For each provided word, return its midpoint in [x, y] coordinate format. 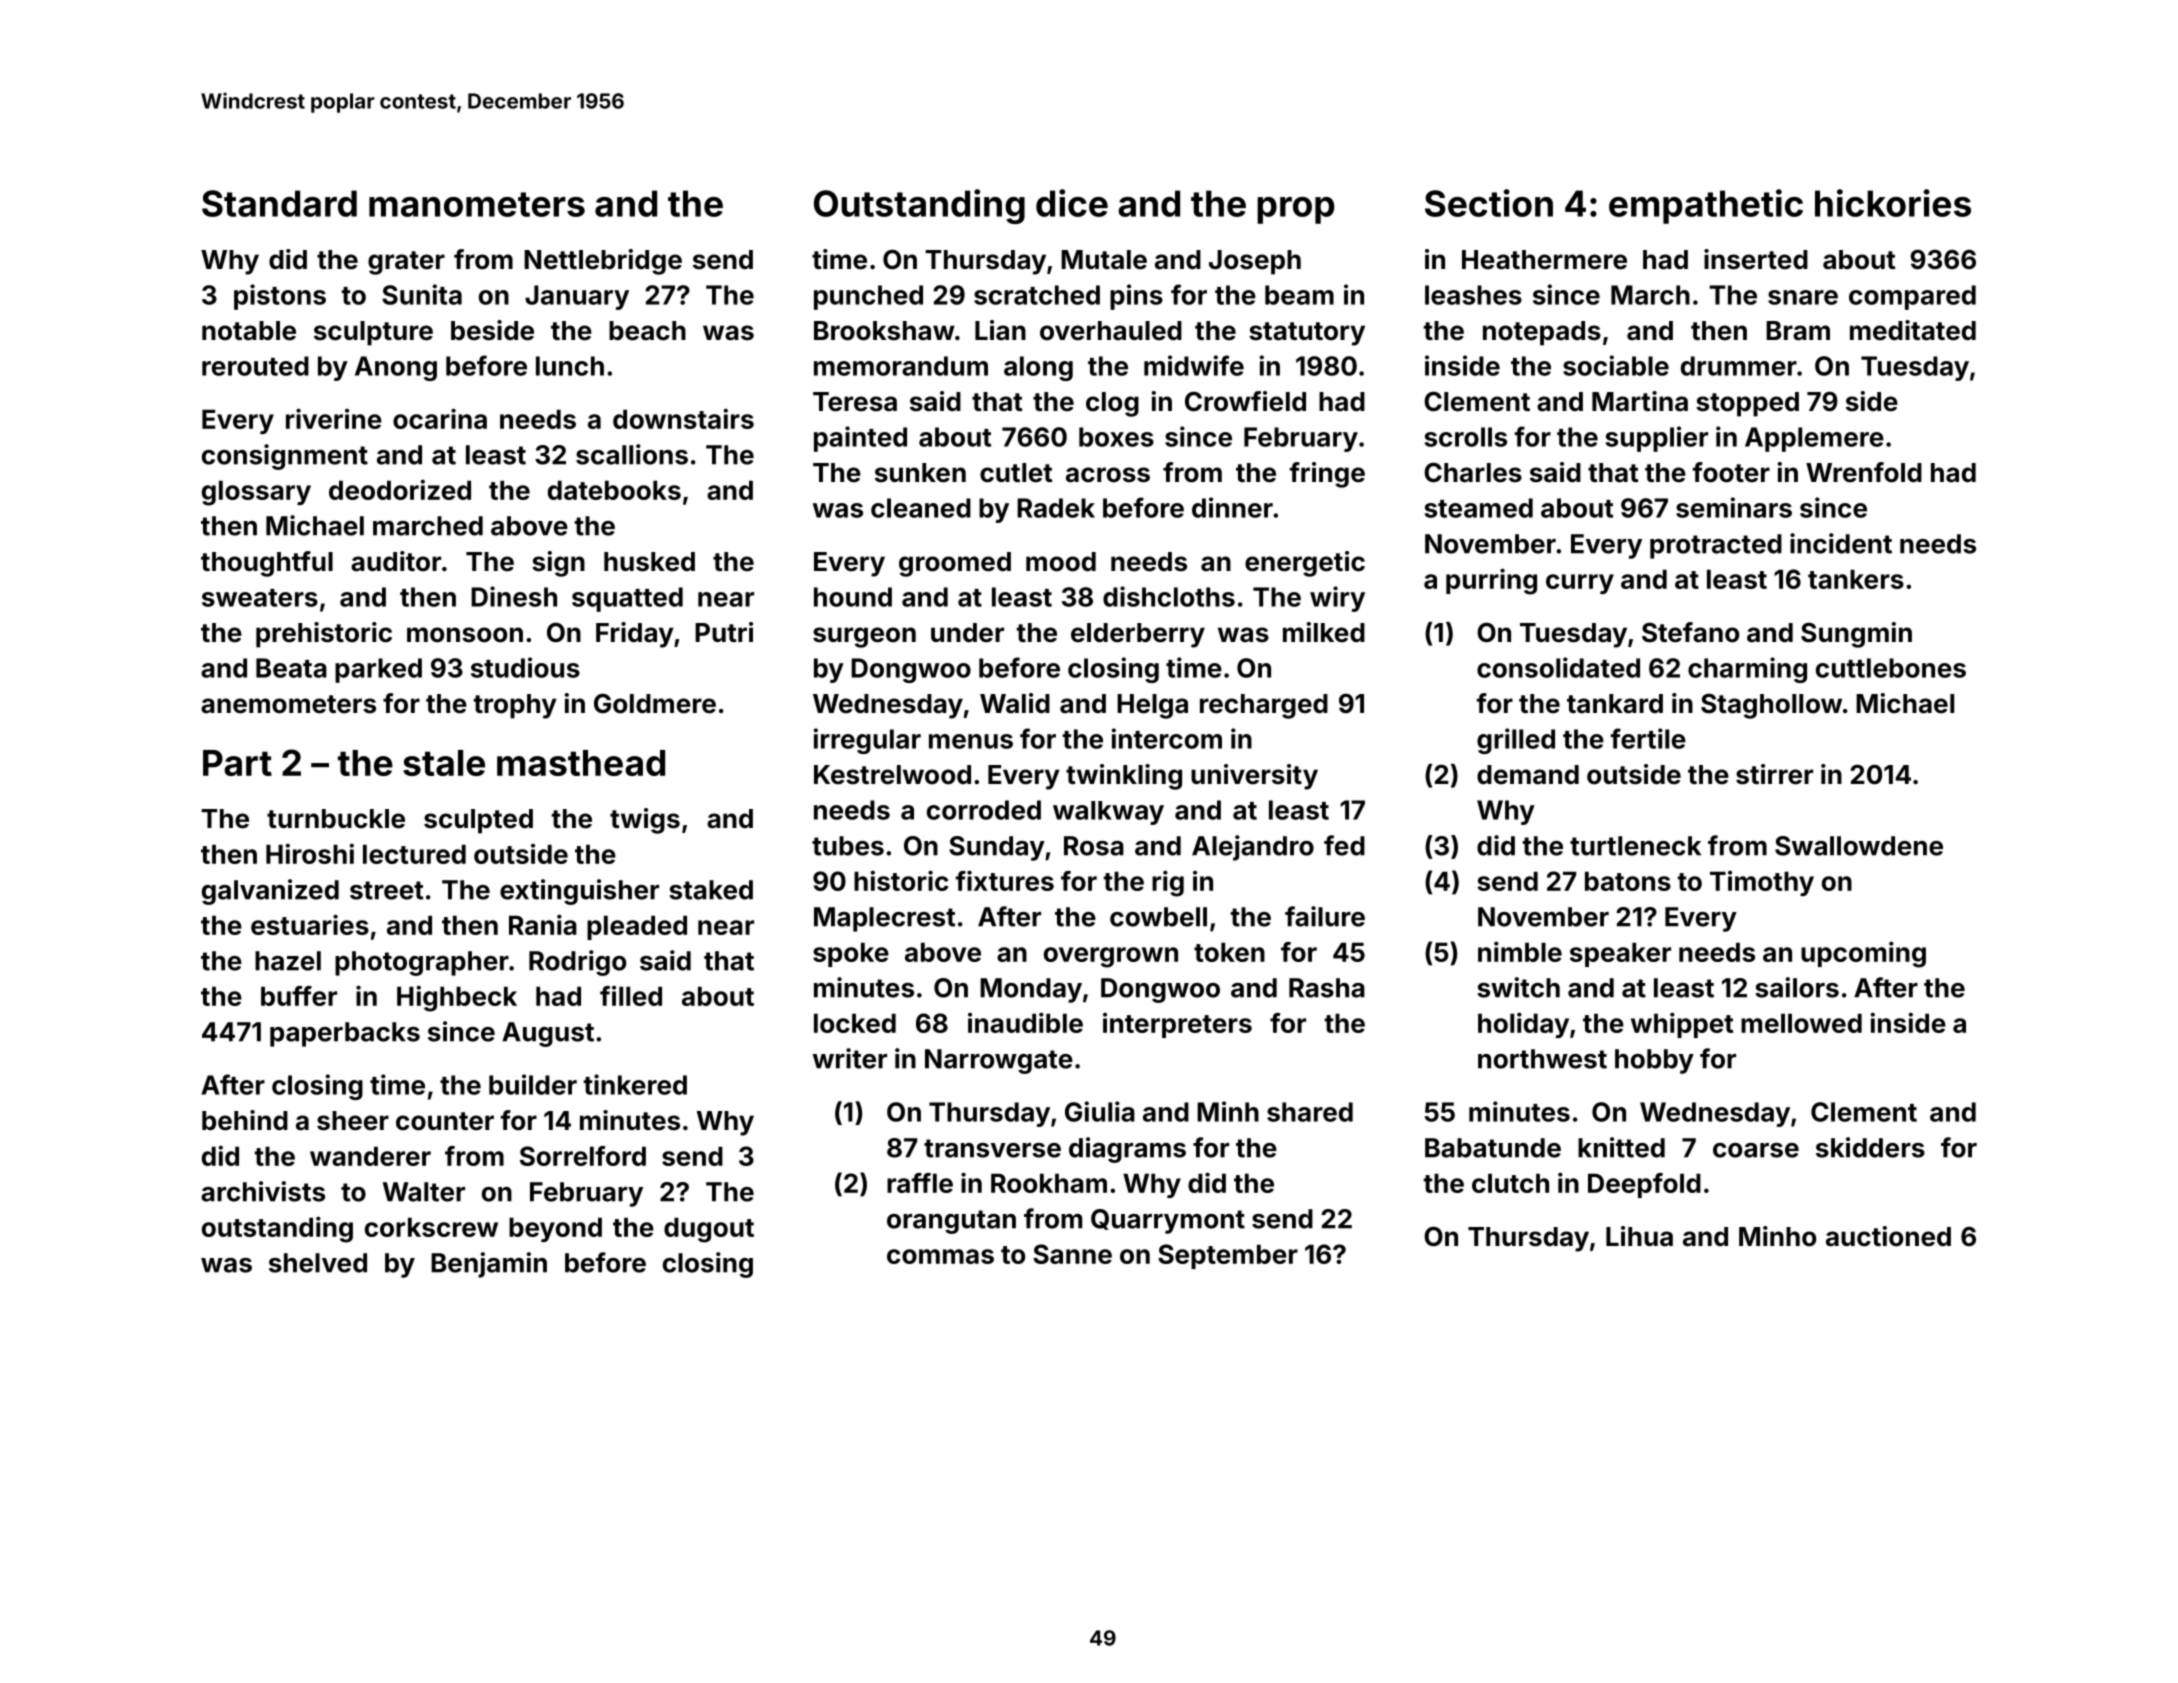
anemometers [288, 704]
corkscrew [431, 1227]
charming [1747, 670]
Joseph [1255, 262]
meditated [1913, 330]
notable [249, 331]
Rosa [1094, 846]
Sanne [1072, 1254]
